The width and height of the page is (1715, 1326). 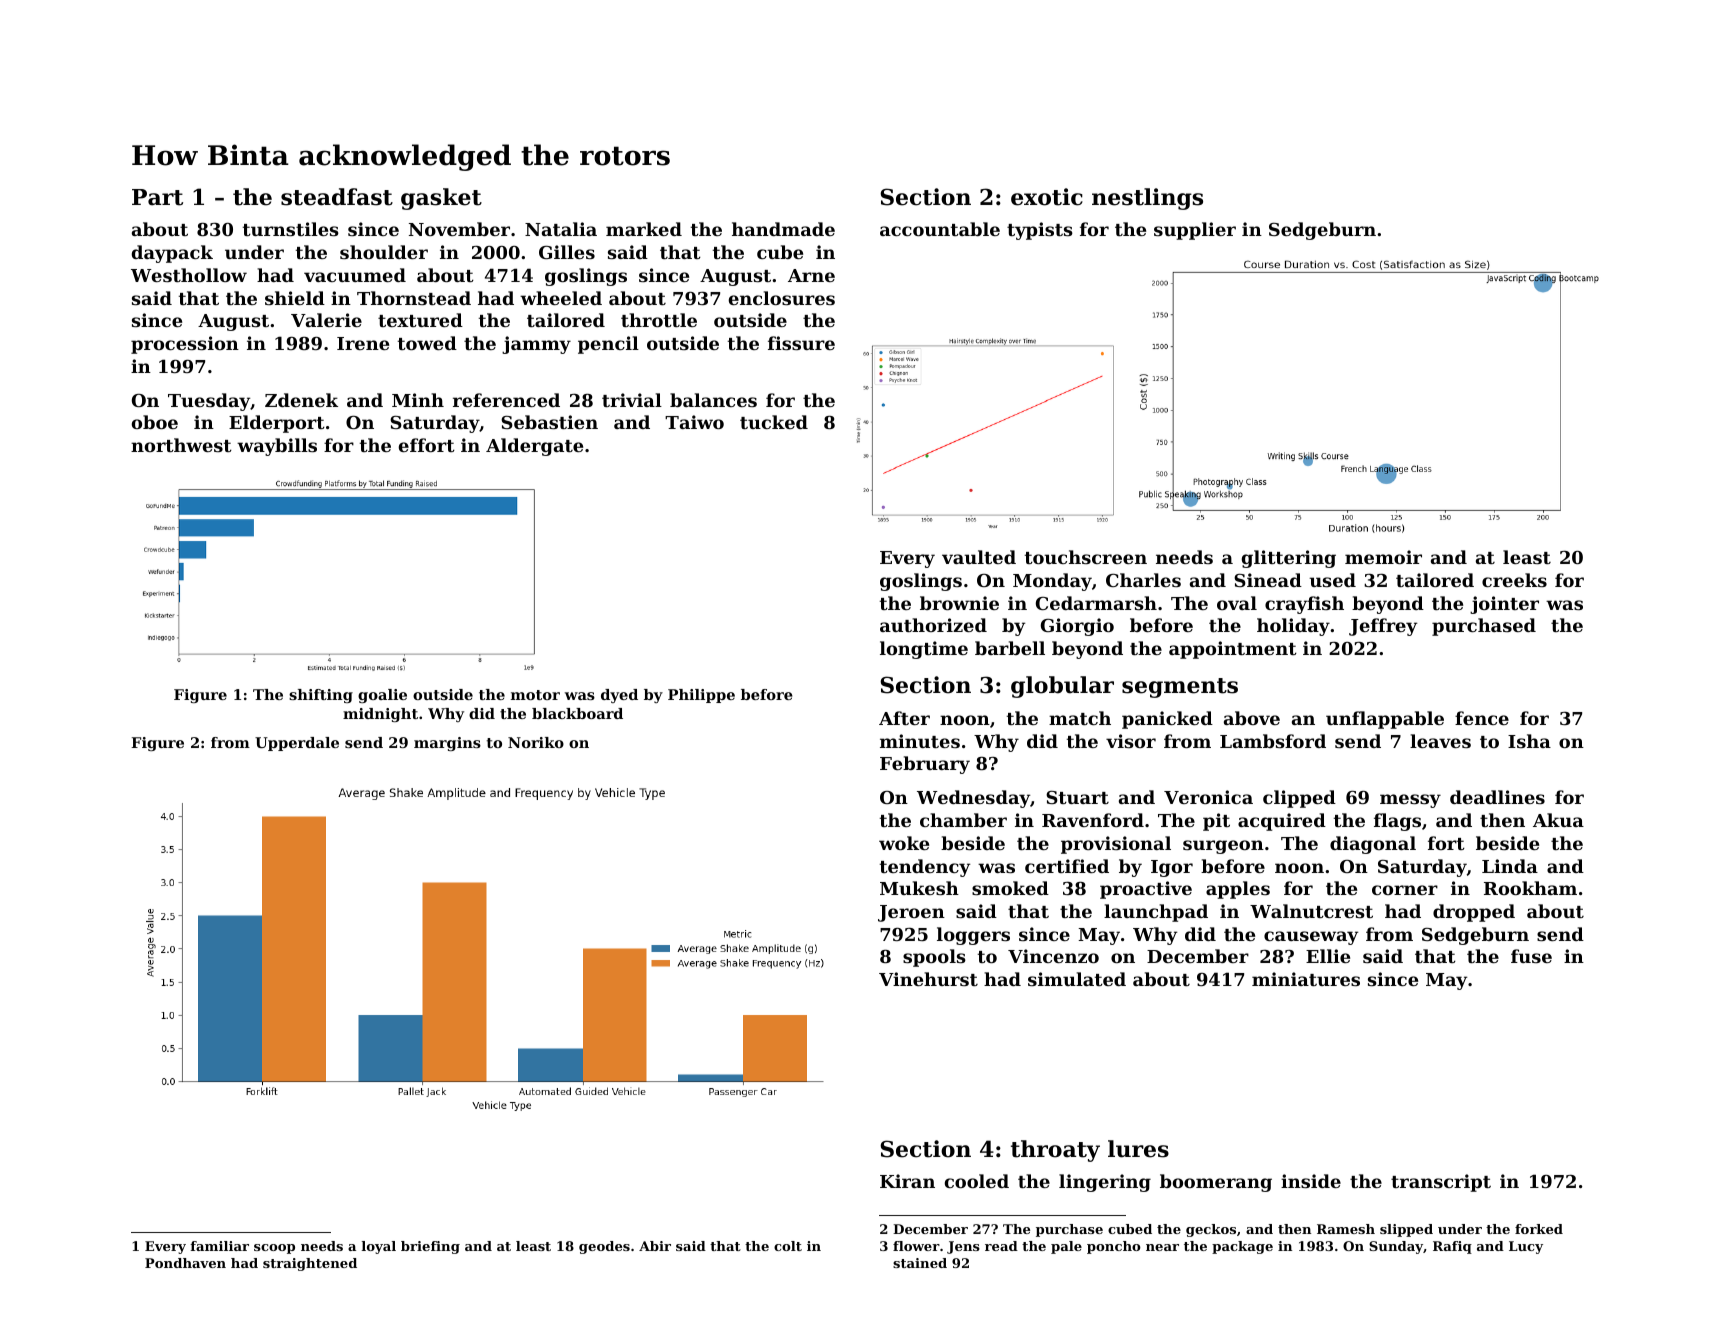 I want to click on stained, so click(x=920, y=1263).
